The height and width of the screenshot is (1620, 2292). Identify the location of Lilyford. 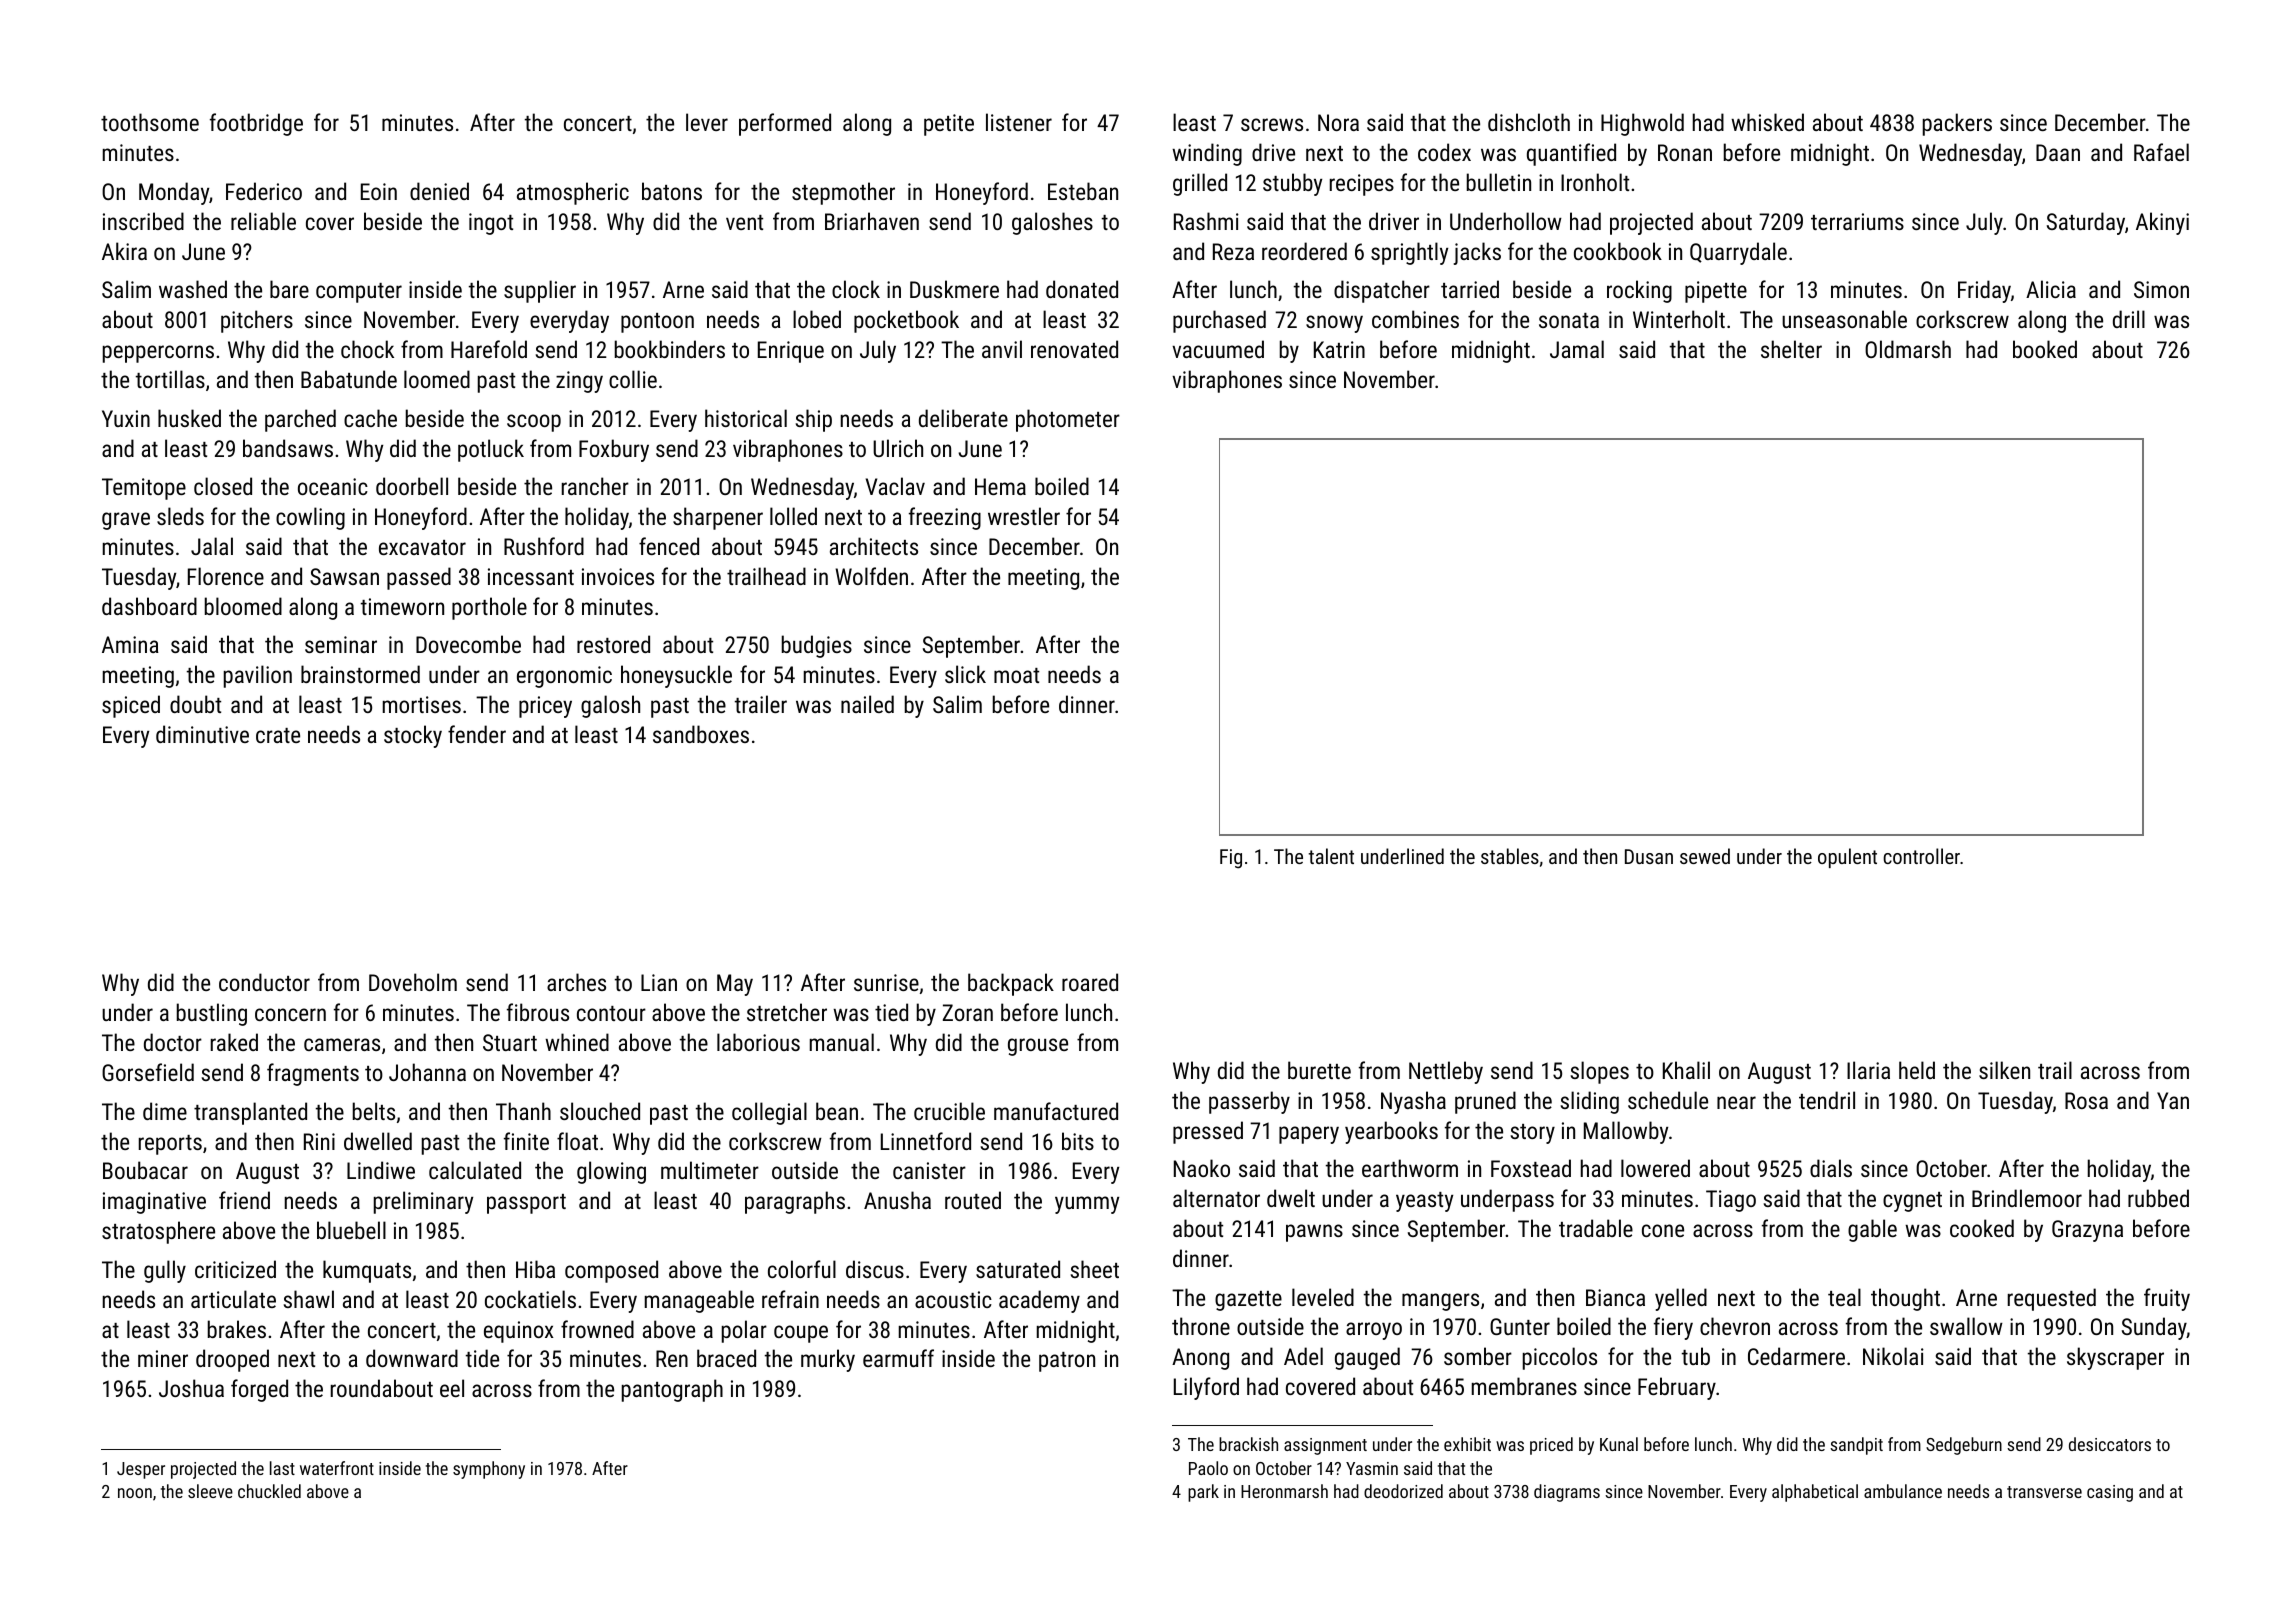
(1206, 1388).
